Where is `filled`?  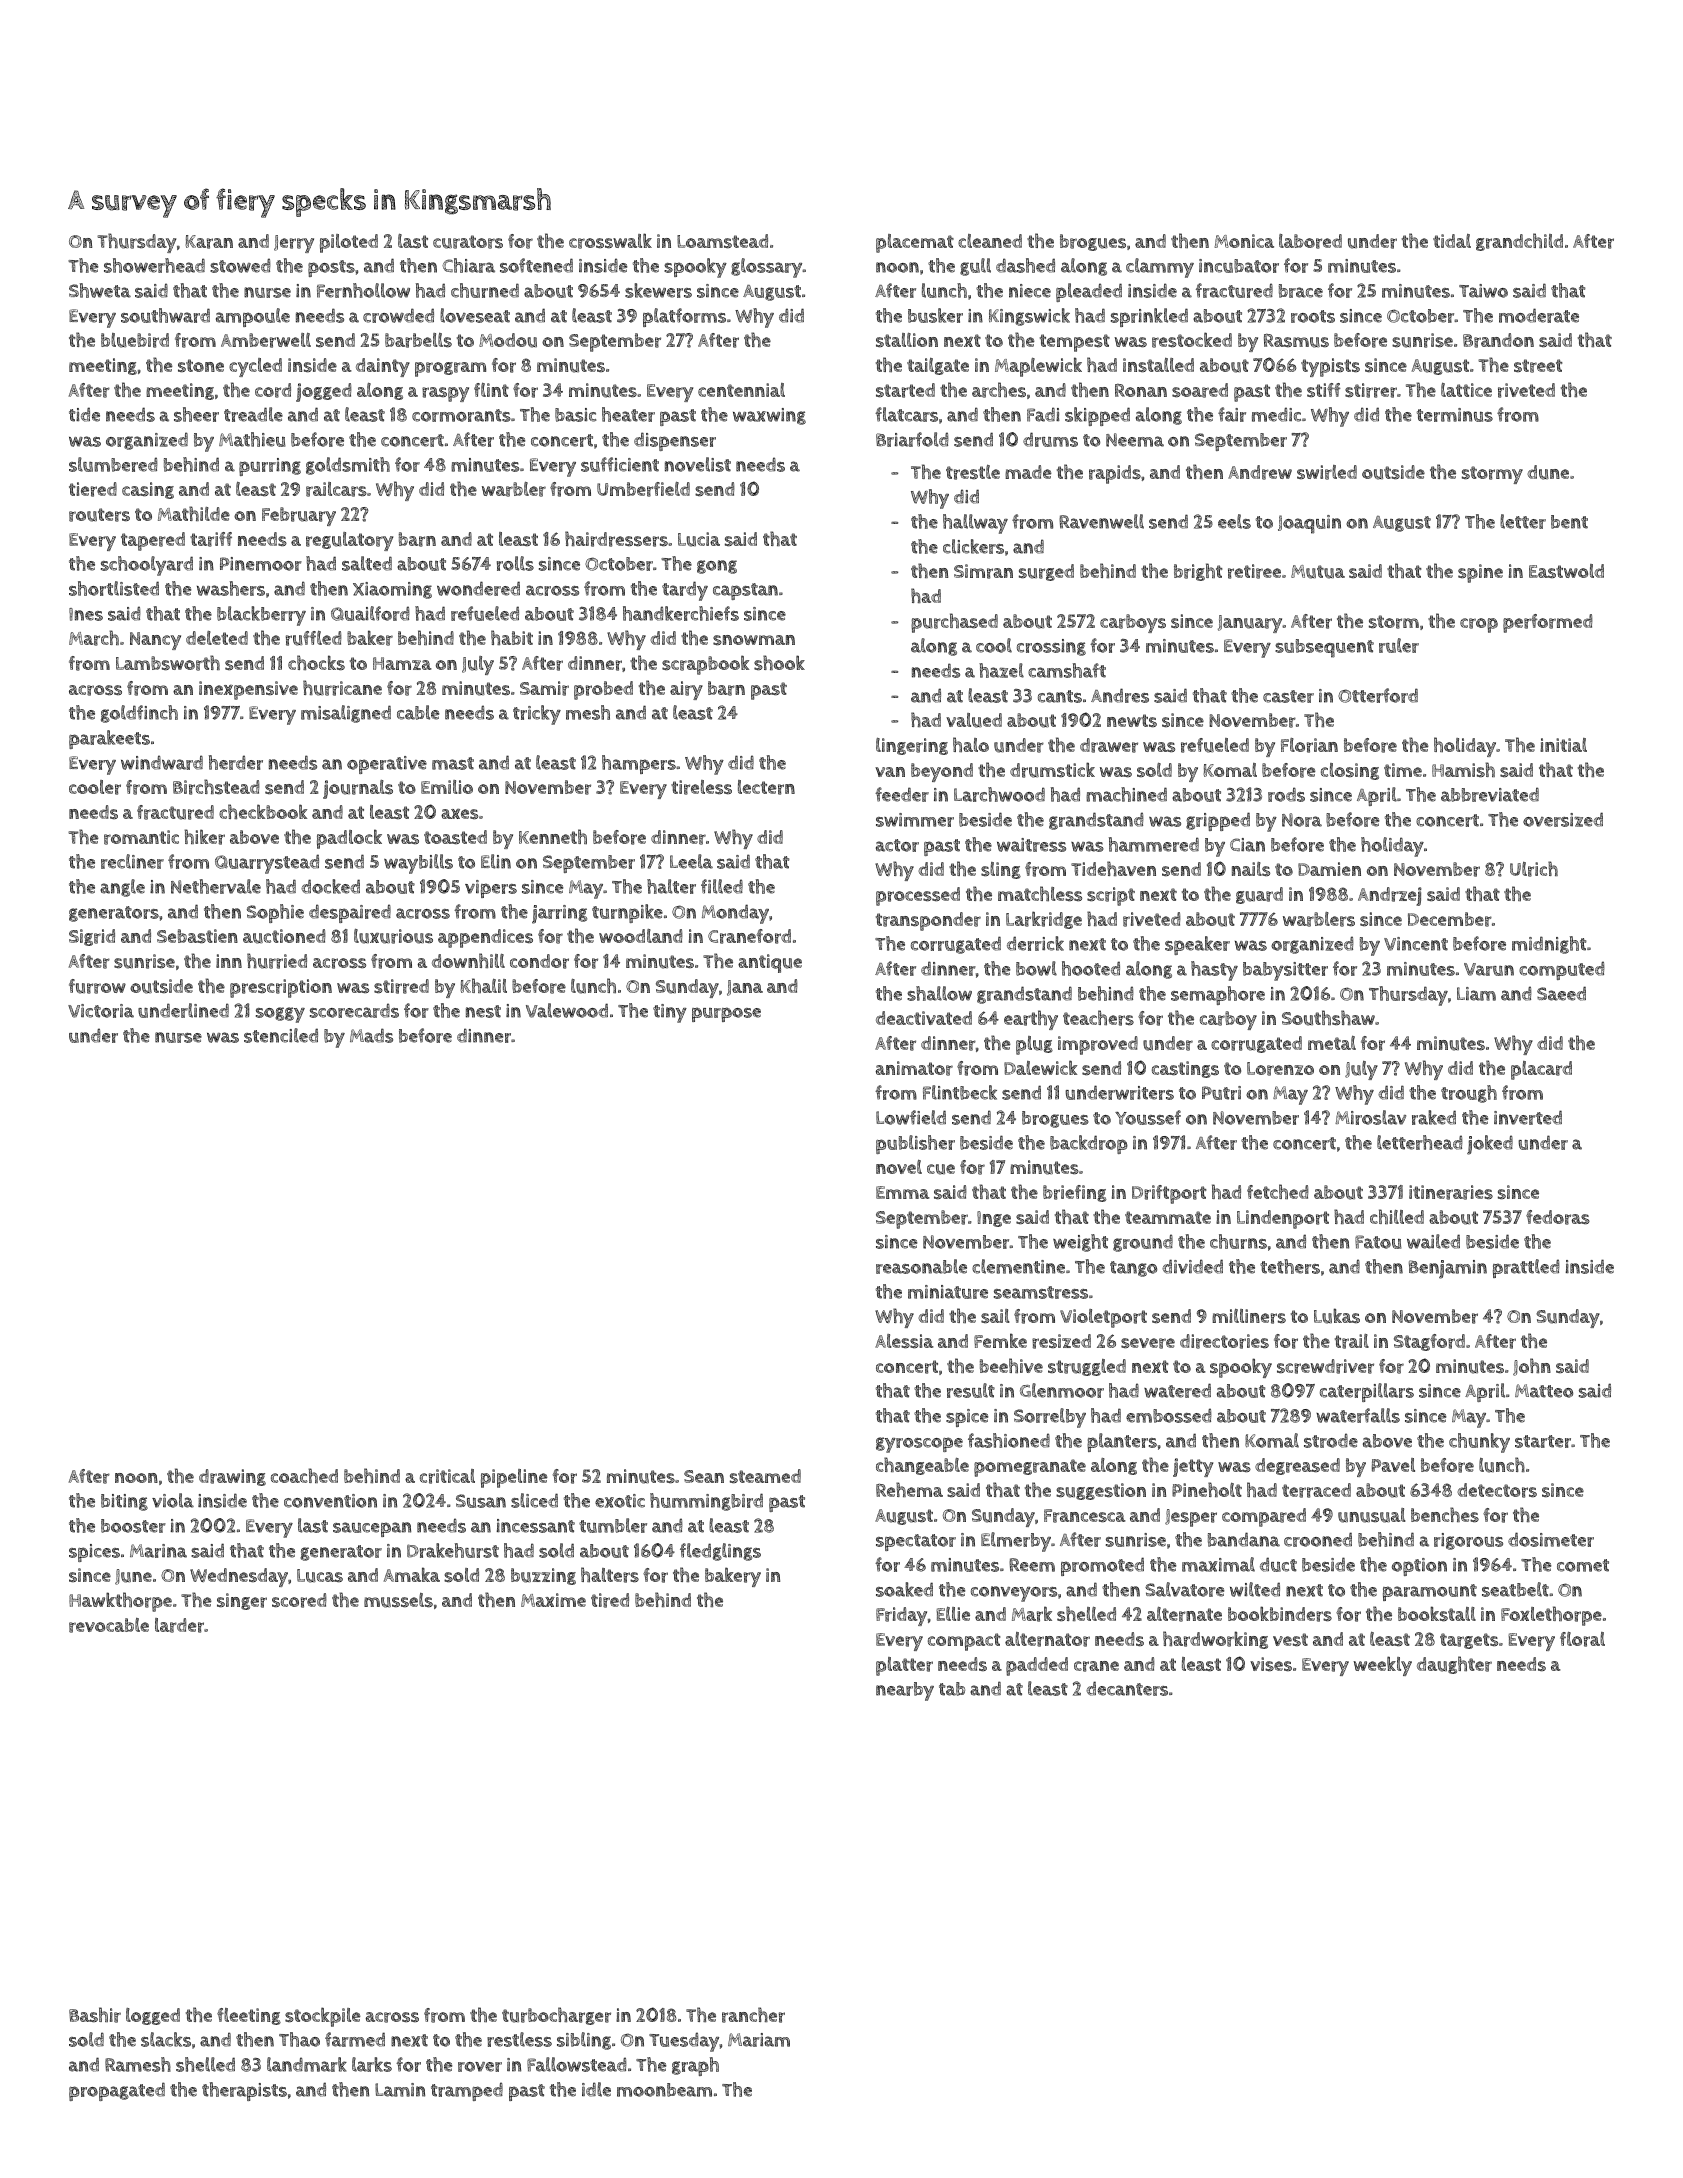 filled is located at coordinates (722, 886).
